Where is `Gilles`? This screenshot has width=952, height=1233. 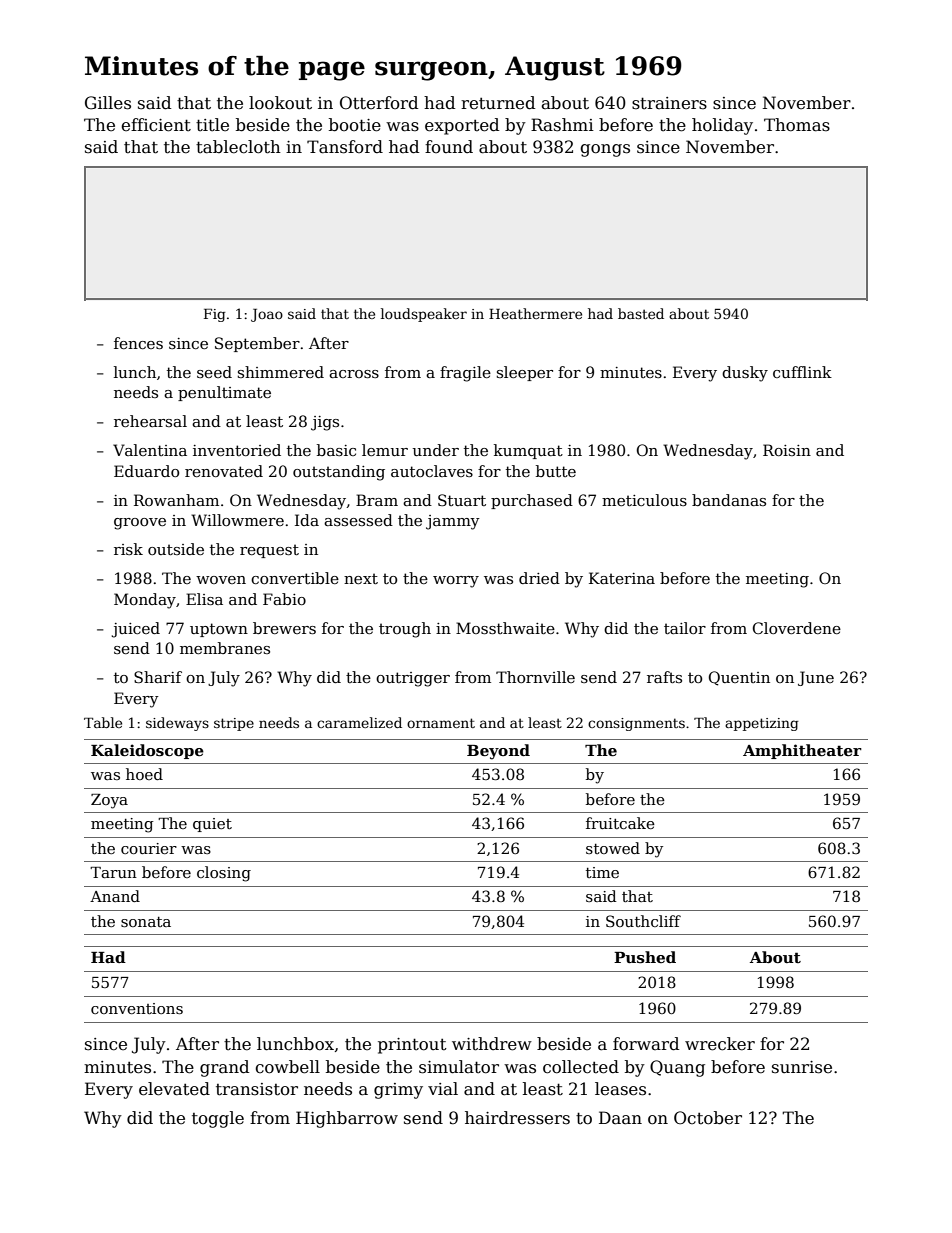
Gilles is located at coordinates (108, 103).
